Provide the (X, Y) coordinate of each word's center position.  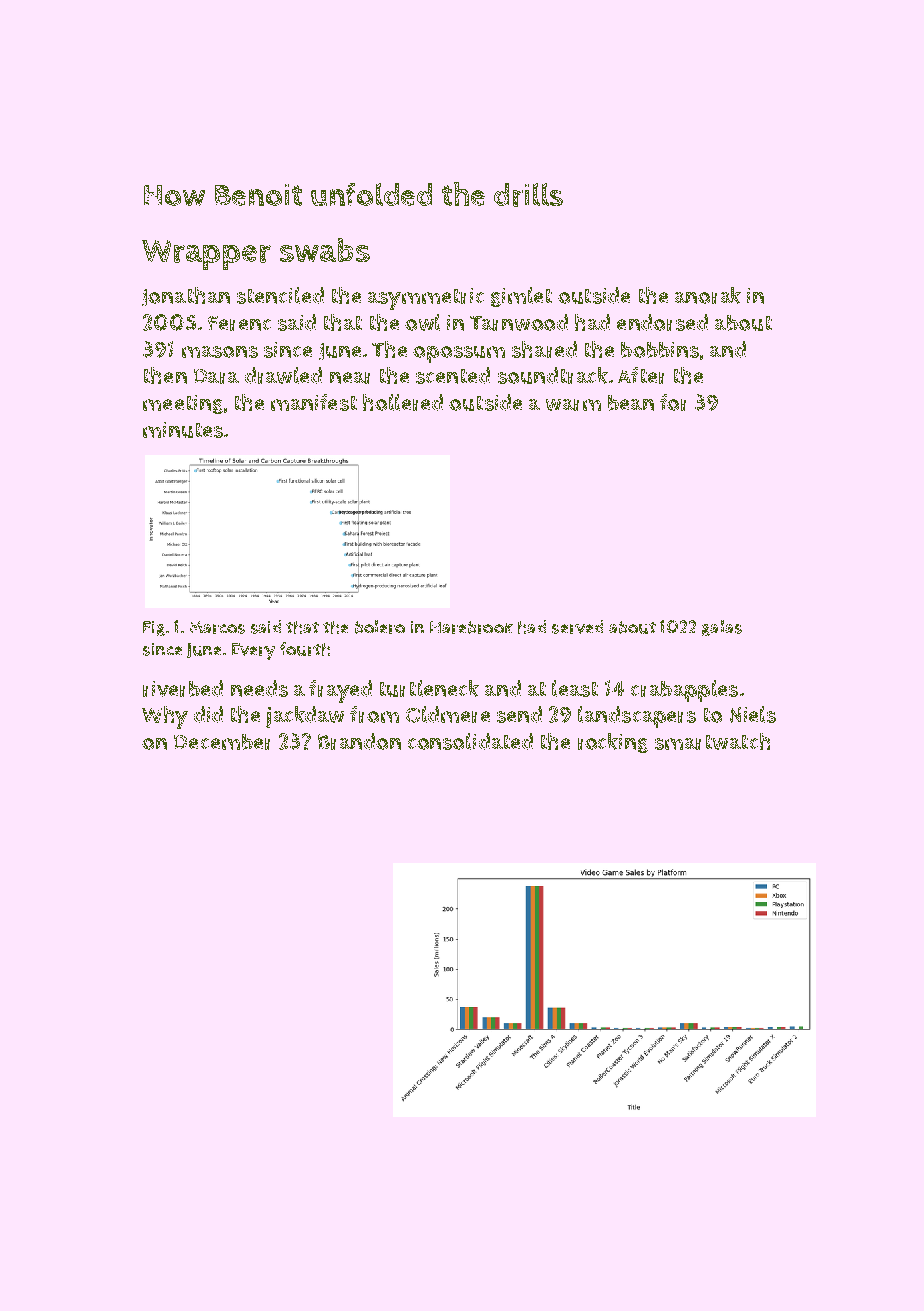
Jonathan (186, 296)
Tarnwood (519, 322)
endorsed (662, 322)
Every (253, 651)
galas (722, 628)
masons (220, 352)
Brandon (359, 741)
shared (544, 349)
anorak (708, 295)
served (577, 627)
